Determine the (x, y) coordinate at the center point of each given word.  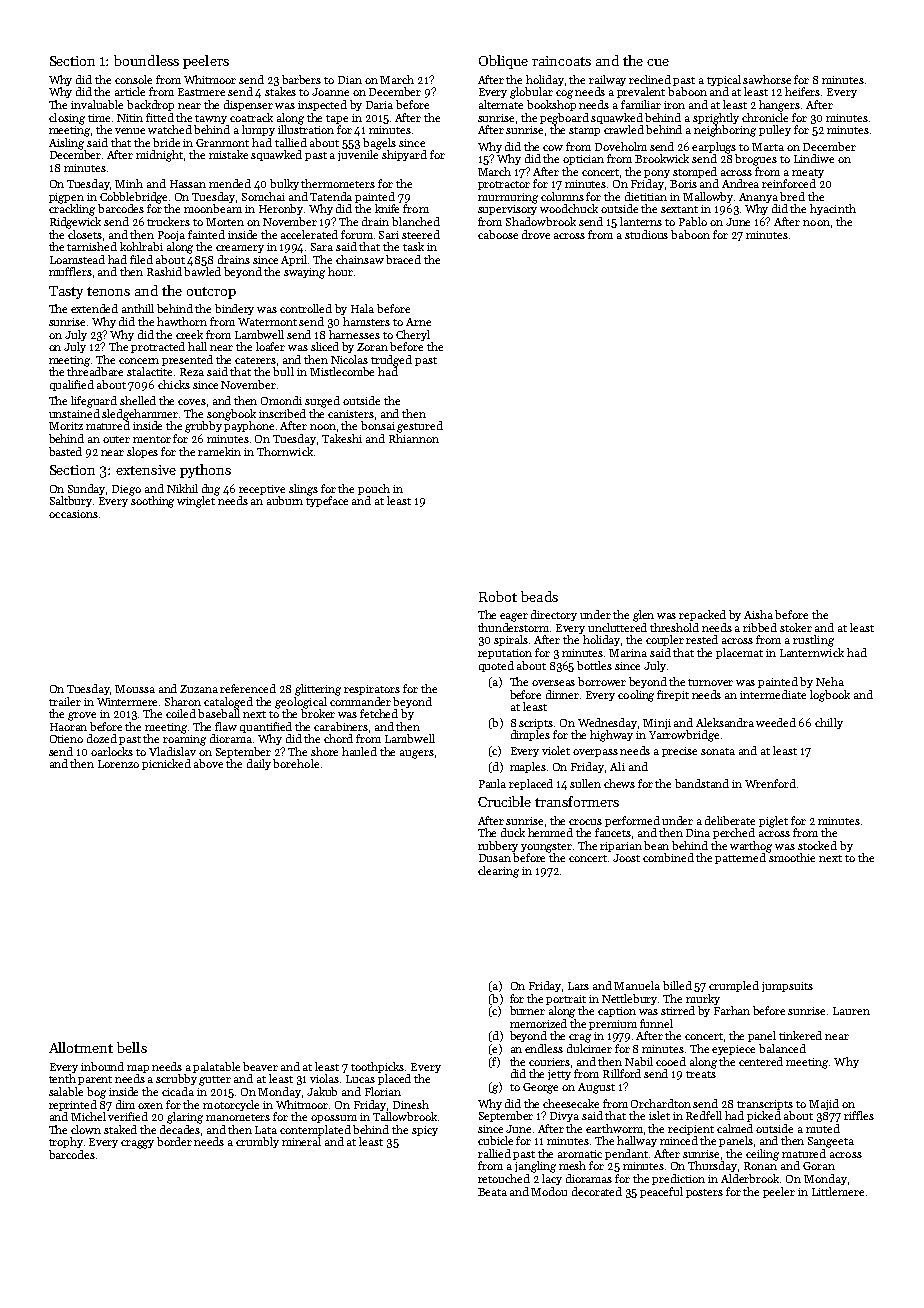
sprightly (716, 119)
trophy (66, 1142)
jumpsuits (787, 987)
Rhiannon (414, 438)
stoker (796, 627)
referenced (248, 688)
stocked (817, 845)
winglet (196, 502)
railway (607, 80)
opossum (334, 1119)
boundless (146, 60)
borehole (296, 763)
